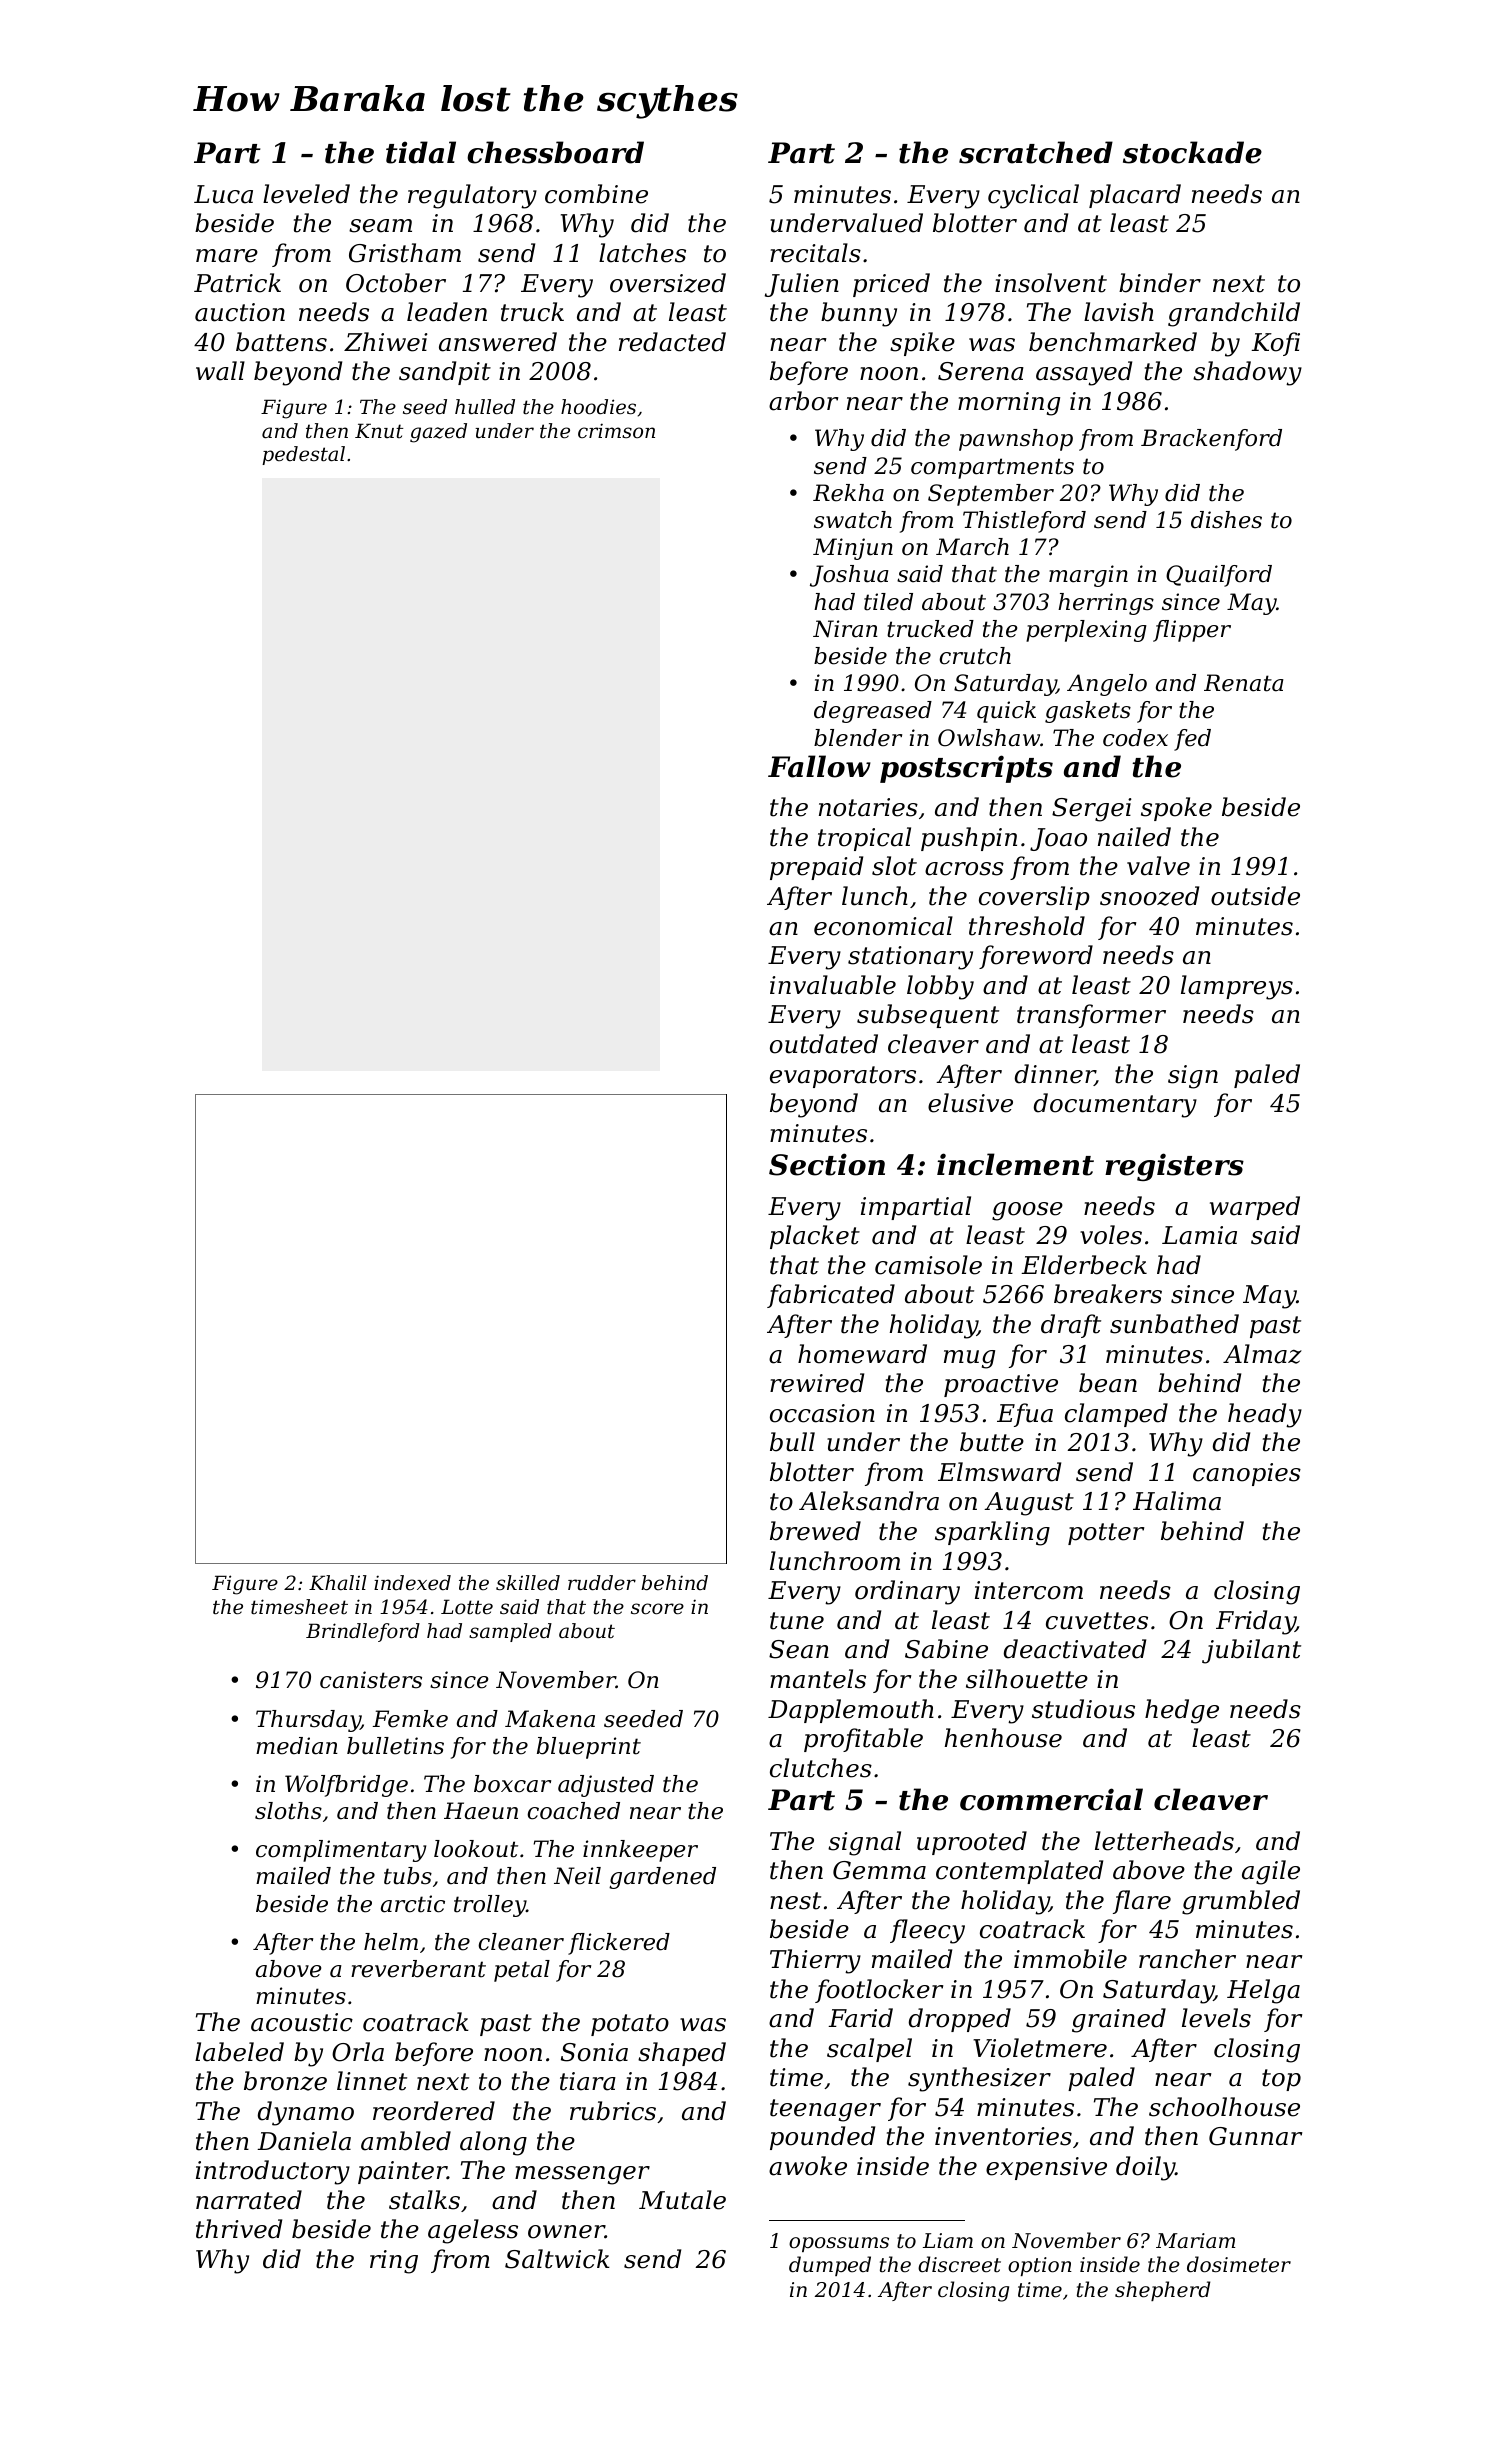  What do you see at coordinates (824, 1044) in the screenshot?
I see `outdated` at bounding box center [824, 1044].
